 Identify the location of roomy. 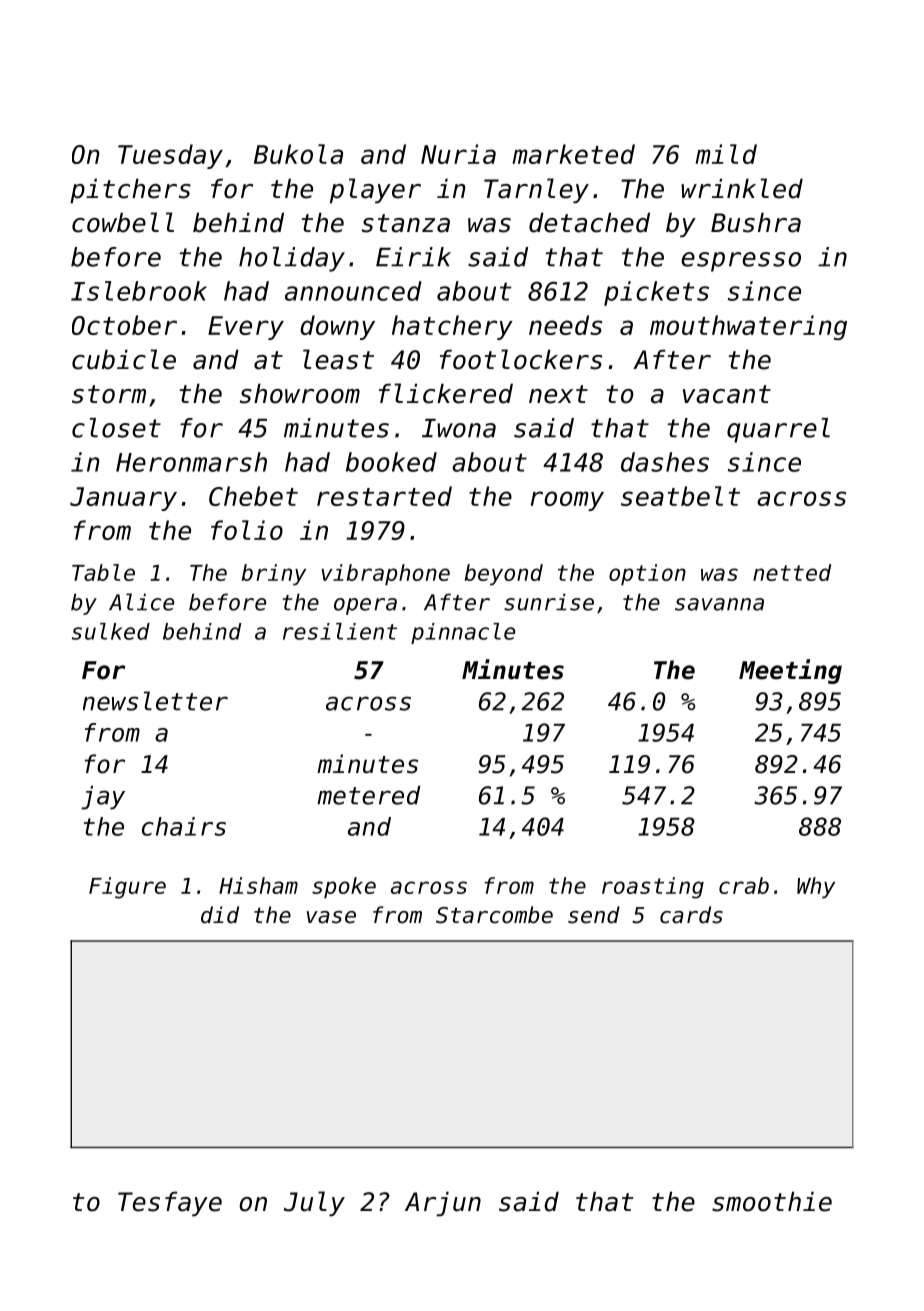
(567, 501).
